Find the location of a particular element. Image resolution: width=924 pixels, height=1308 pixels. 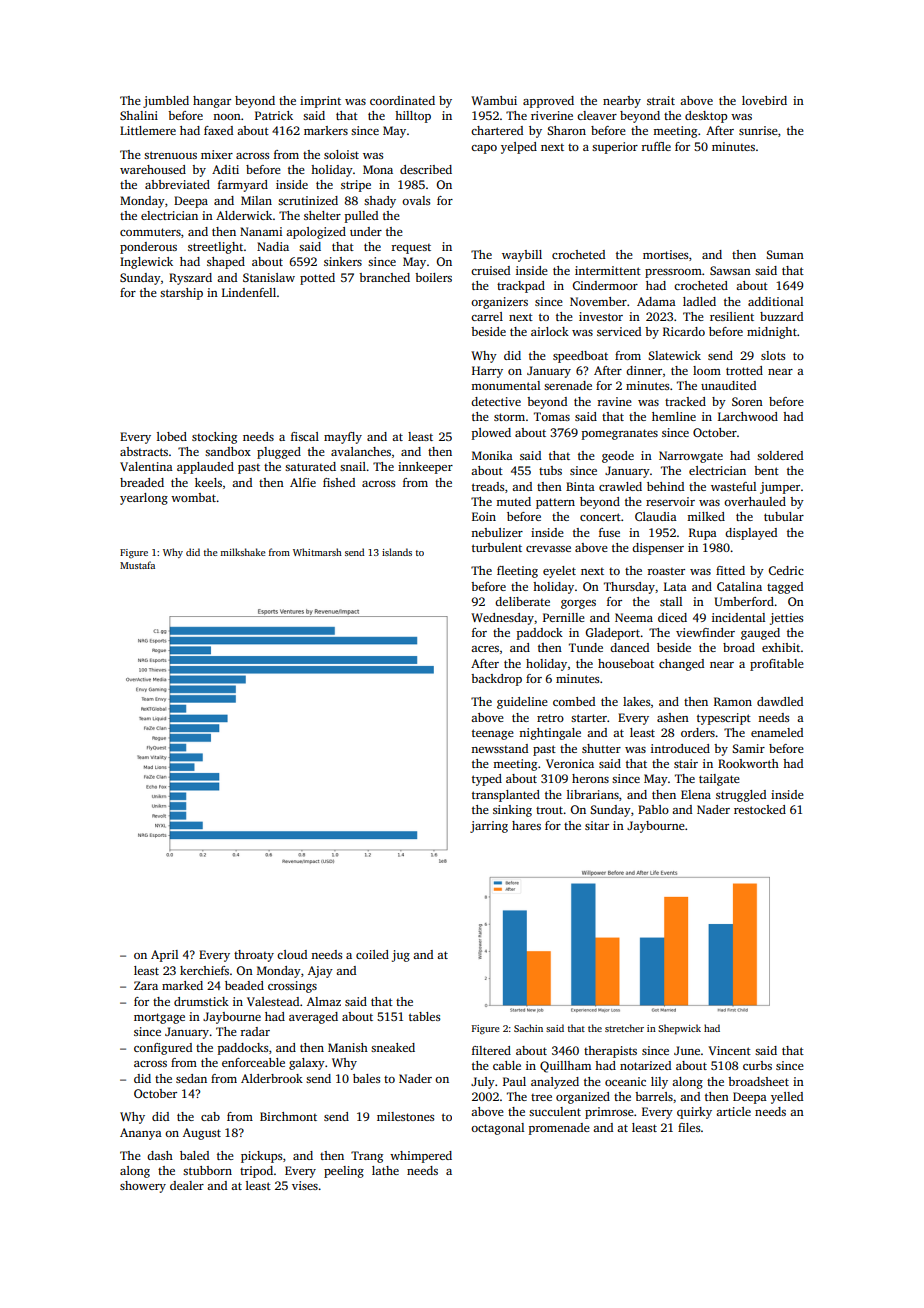

Whitmarsh is located at coordinates (317, 552).
